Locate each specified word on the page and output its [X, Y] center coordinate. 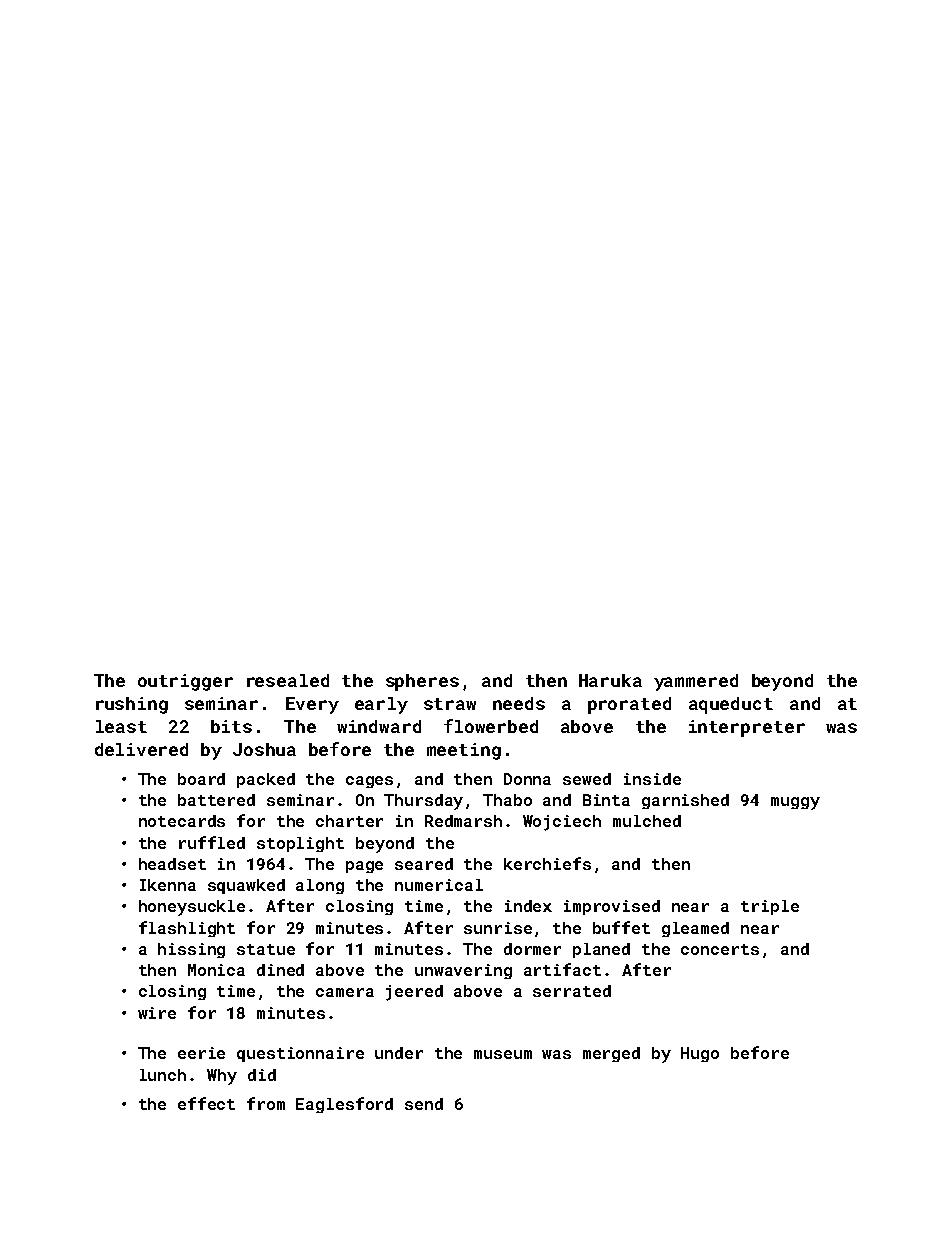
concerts [720, 949]
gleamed [695, 929]
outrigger [185, 682]
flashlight [187, 929]
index [528, 906]
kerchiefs [547, 863]
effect [206, 1103]
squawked [246, 886]
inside [652, 779]
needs [519, 703]
